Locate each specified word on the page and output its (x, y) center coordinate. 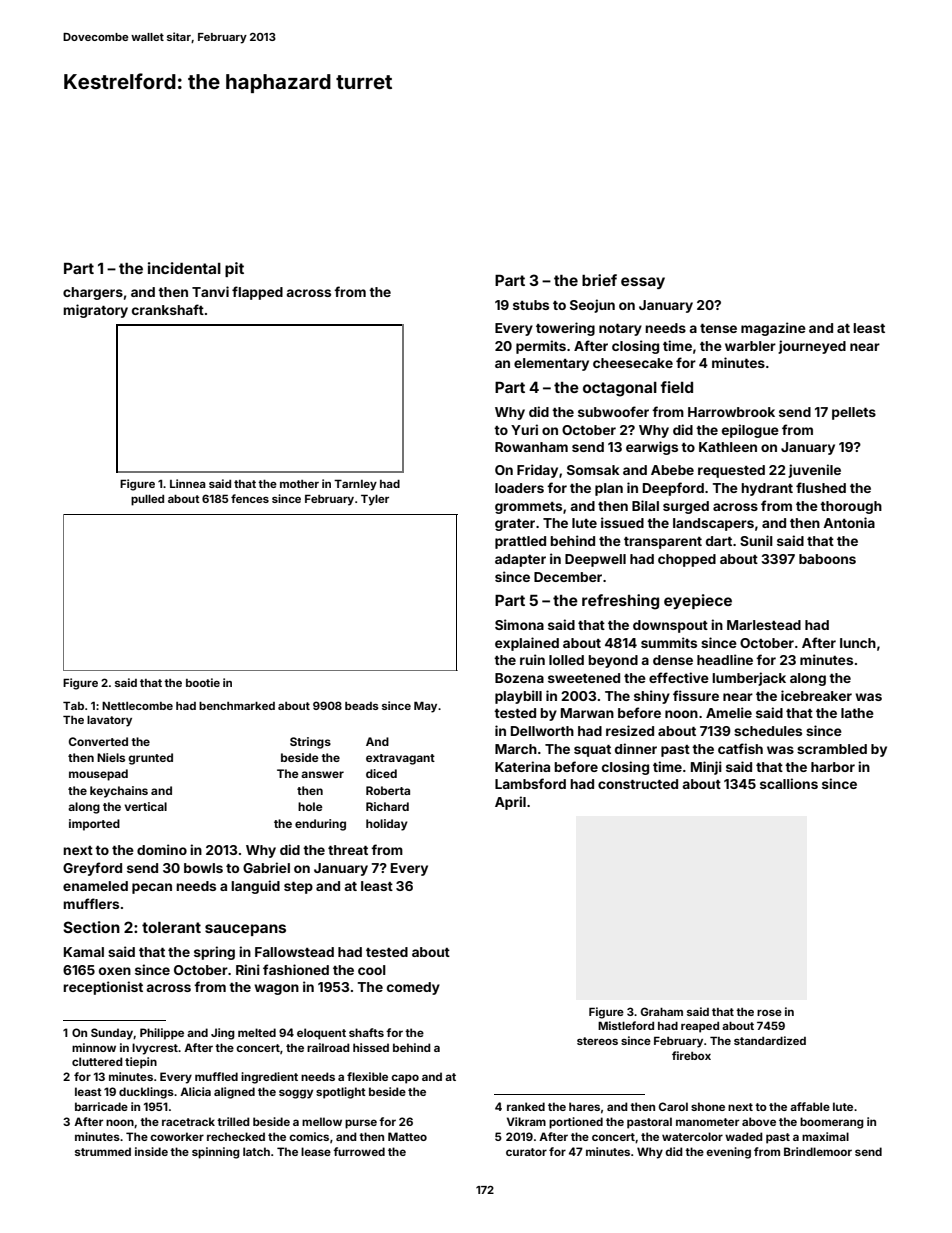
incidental (184, 268)
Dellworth (542, 731)
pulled (147, 500)
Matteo (407, 1136)
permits (541, 347)
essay (643, 283)
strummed (103, 1151)
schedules (768, 731)
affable (810, 1106)
